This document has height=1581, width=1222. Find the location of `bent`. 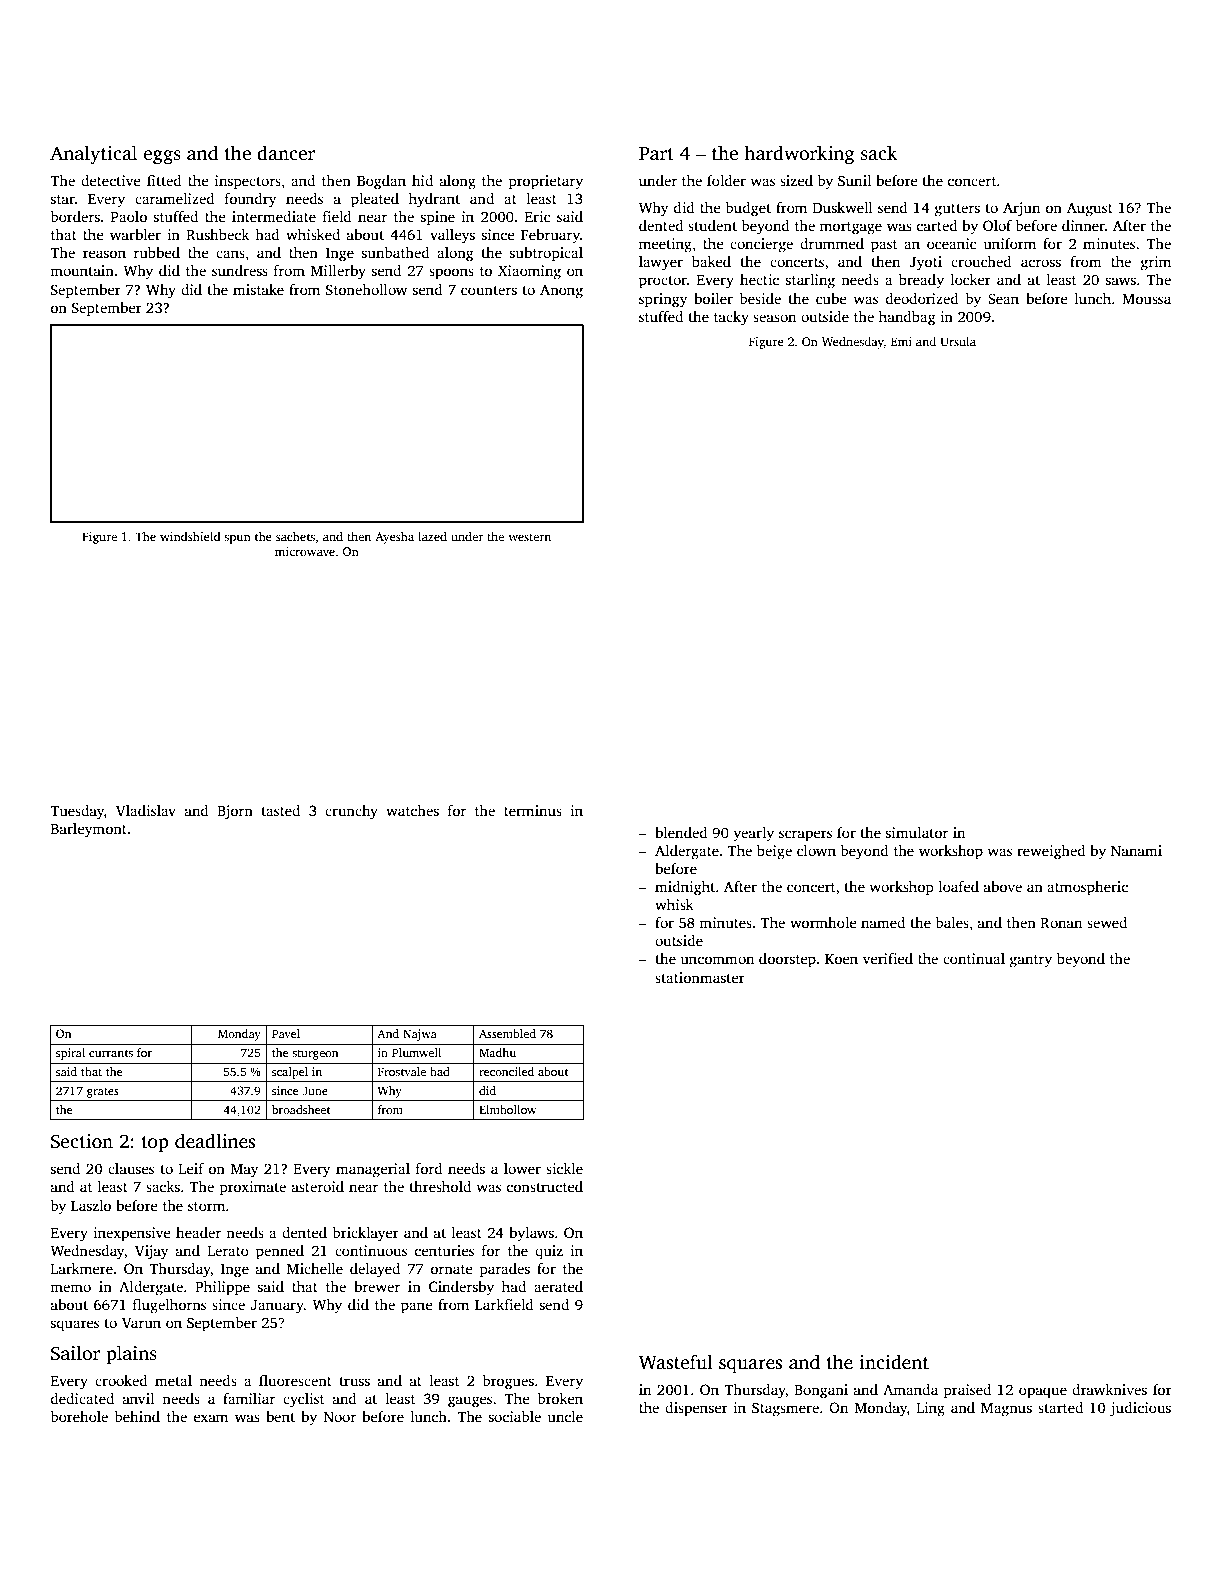

bent is located at coordinates (280, 1416).
